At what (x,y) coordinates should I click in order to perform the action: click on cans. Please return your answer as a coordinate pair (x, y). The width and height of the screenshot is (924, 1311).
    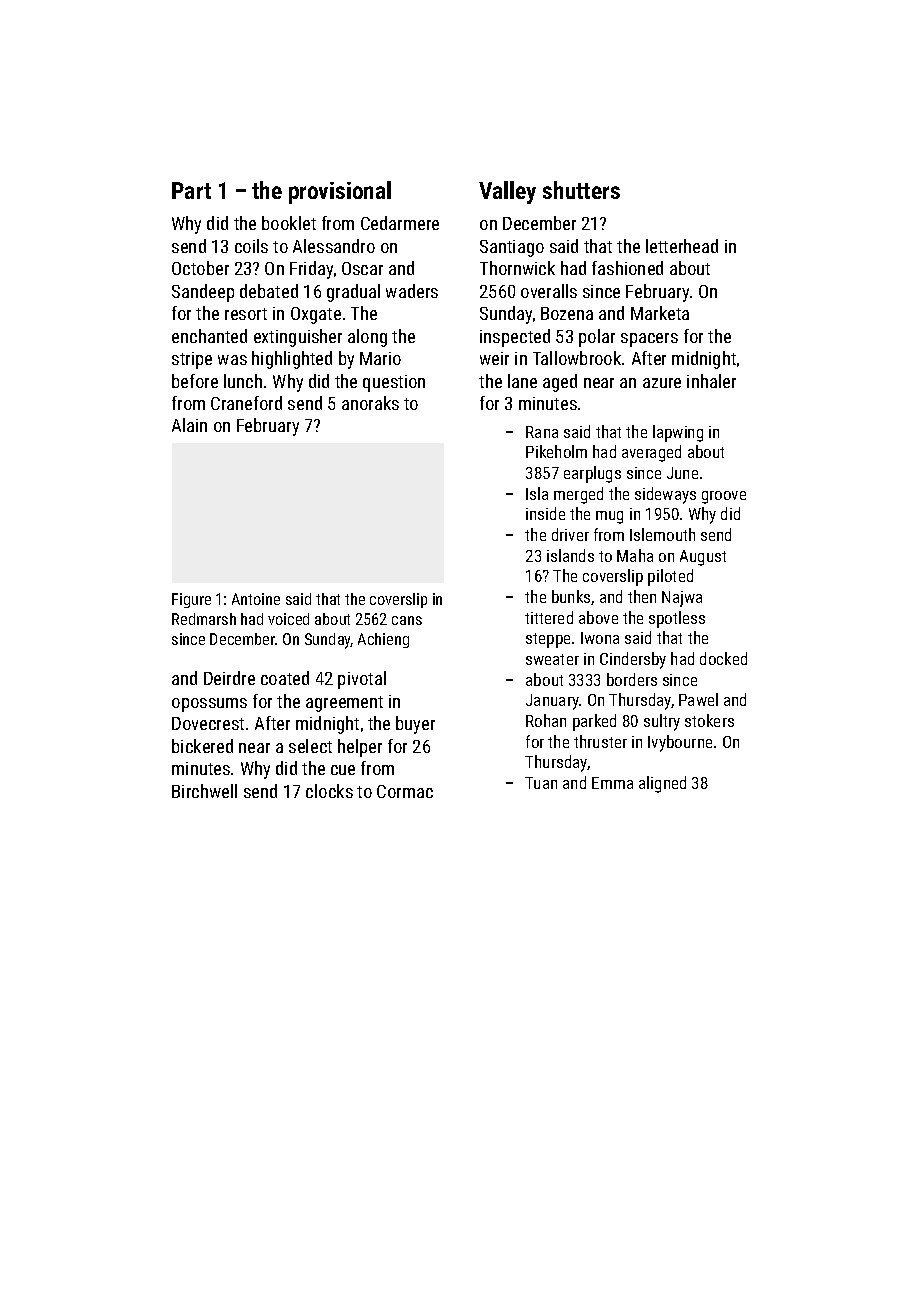
    Looking at the image, I should click on (407, 620).
